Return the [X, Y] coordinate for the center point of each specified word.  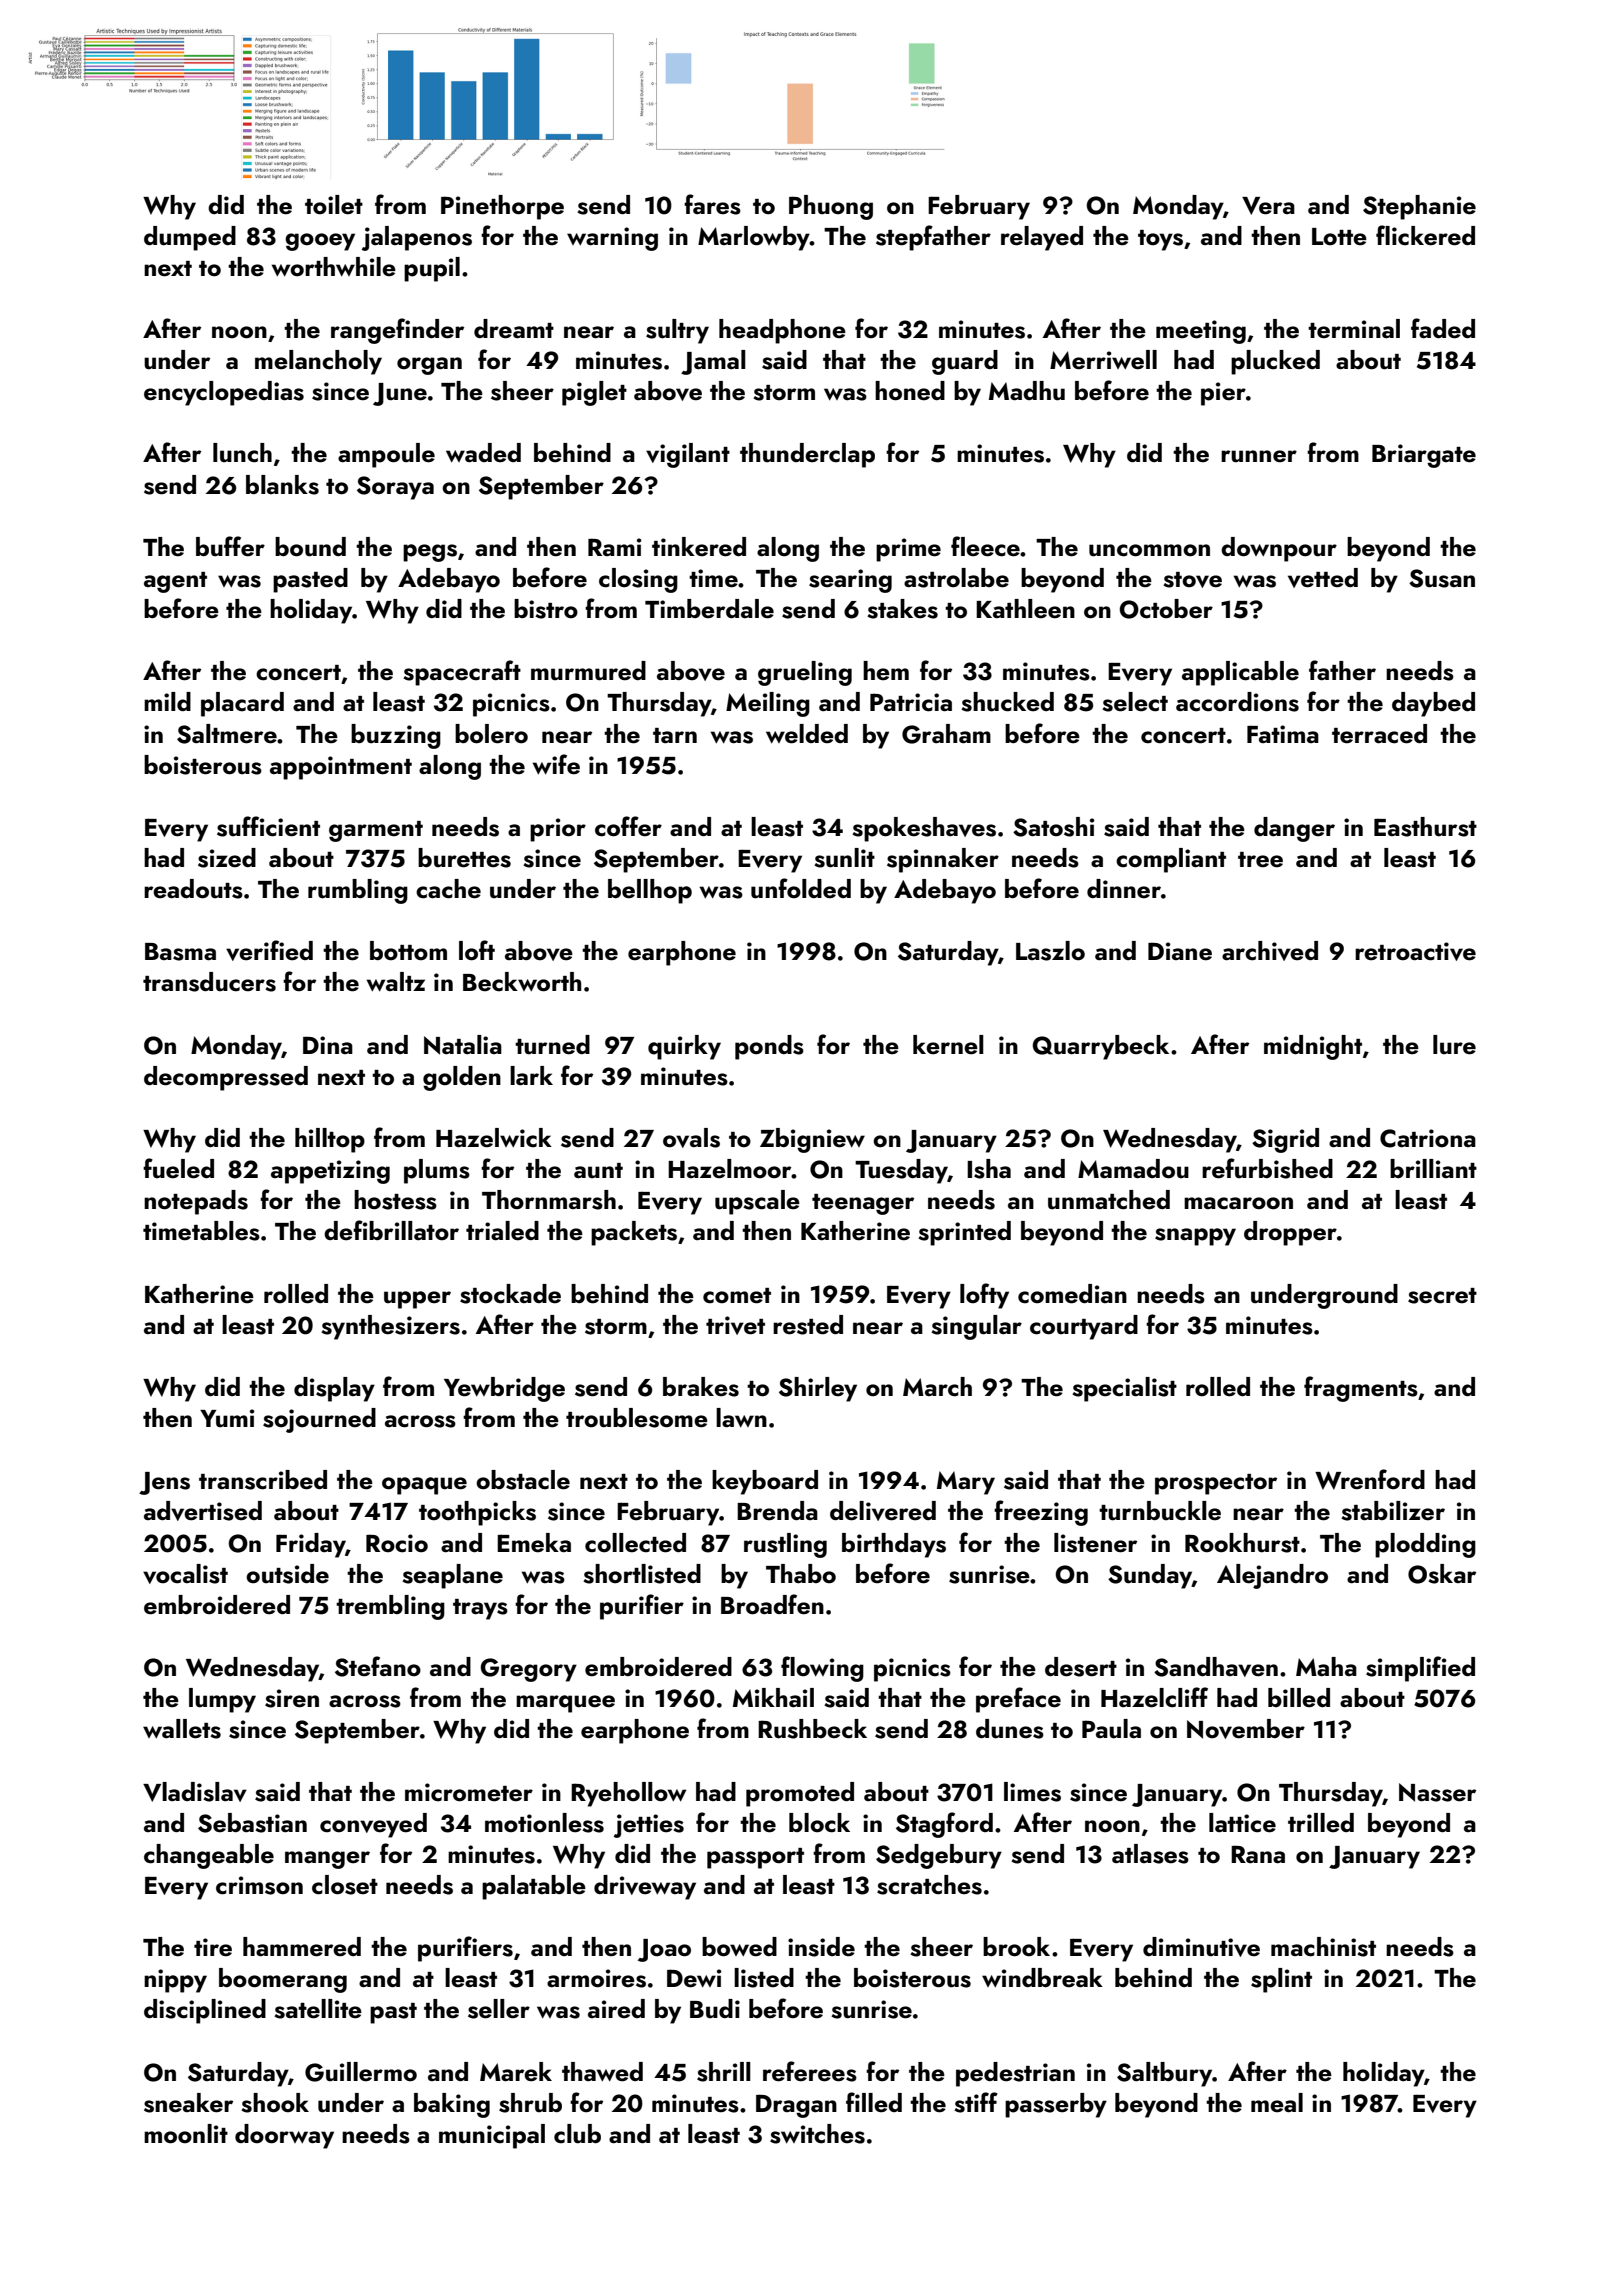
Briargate [1424, 456]
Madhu [1027, 391]
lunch [242, 453]
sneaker [188, 2103]
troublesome [637, 1418]
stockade [510, 1294]
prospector [1216, 1484]
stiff [976, 2102]
